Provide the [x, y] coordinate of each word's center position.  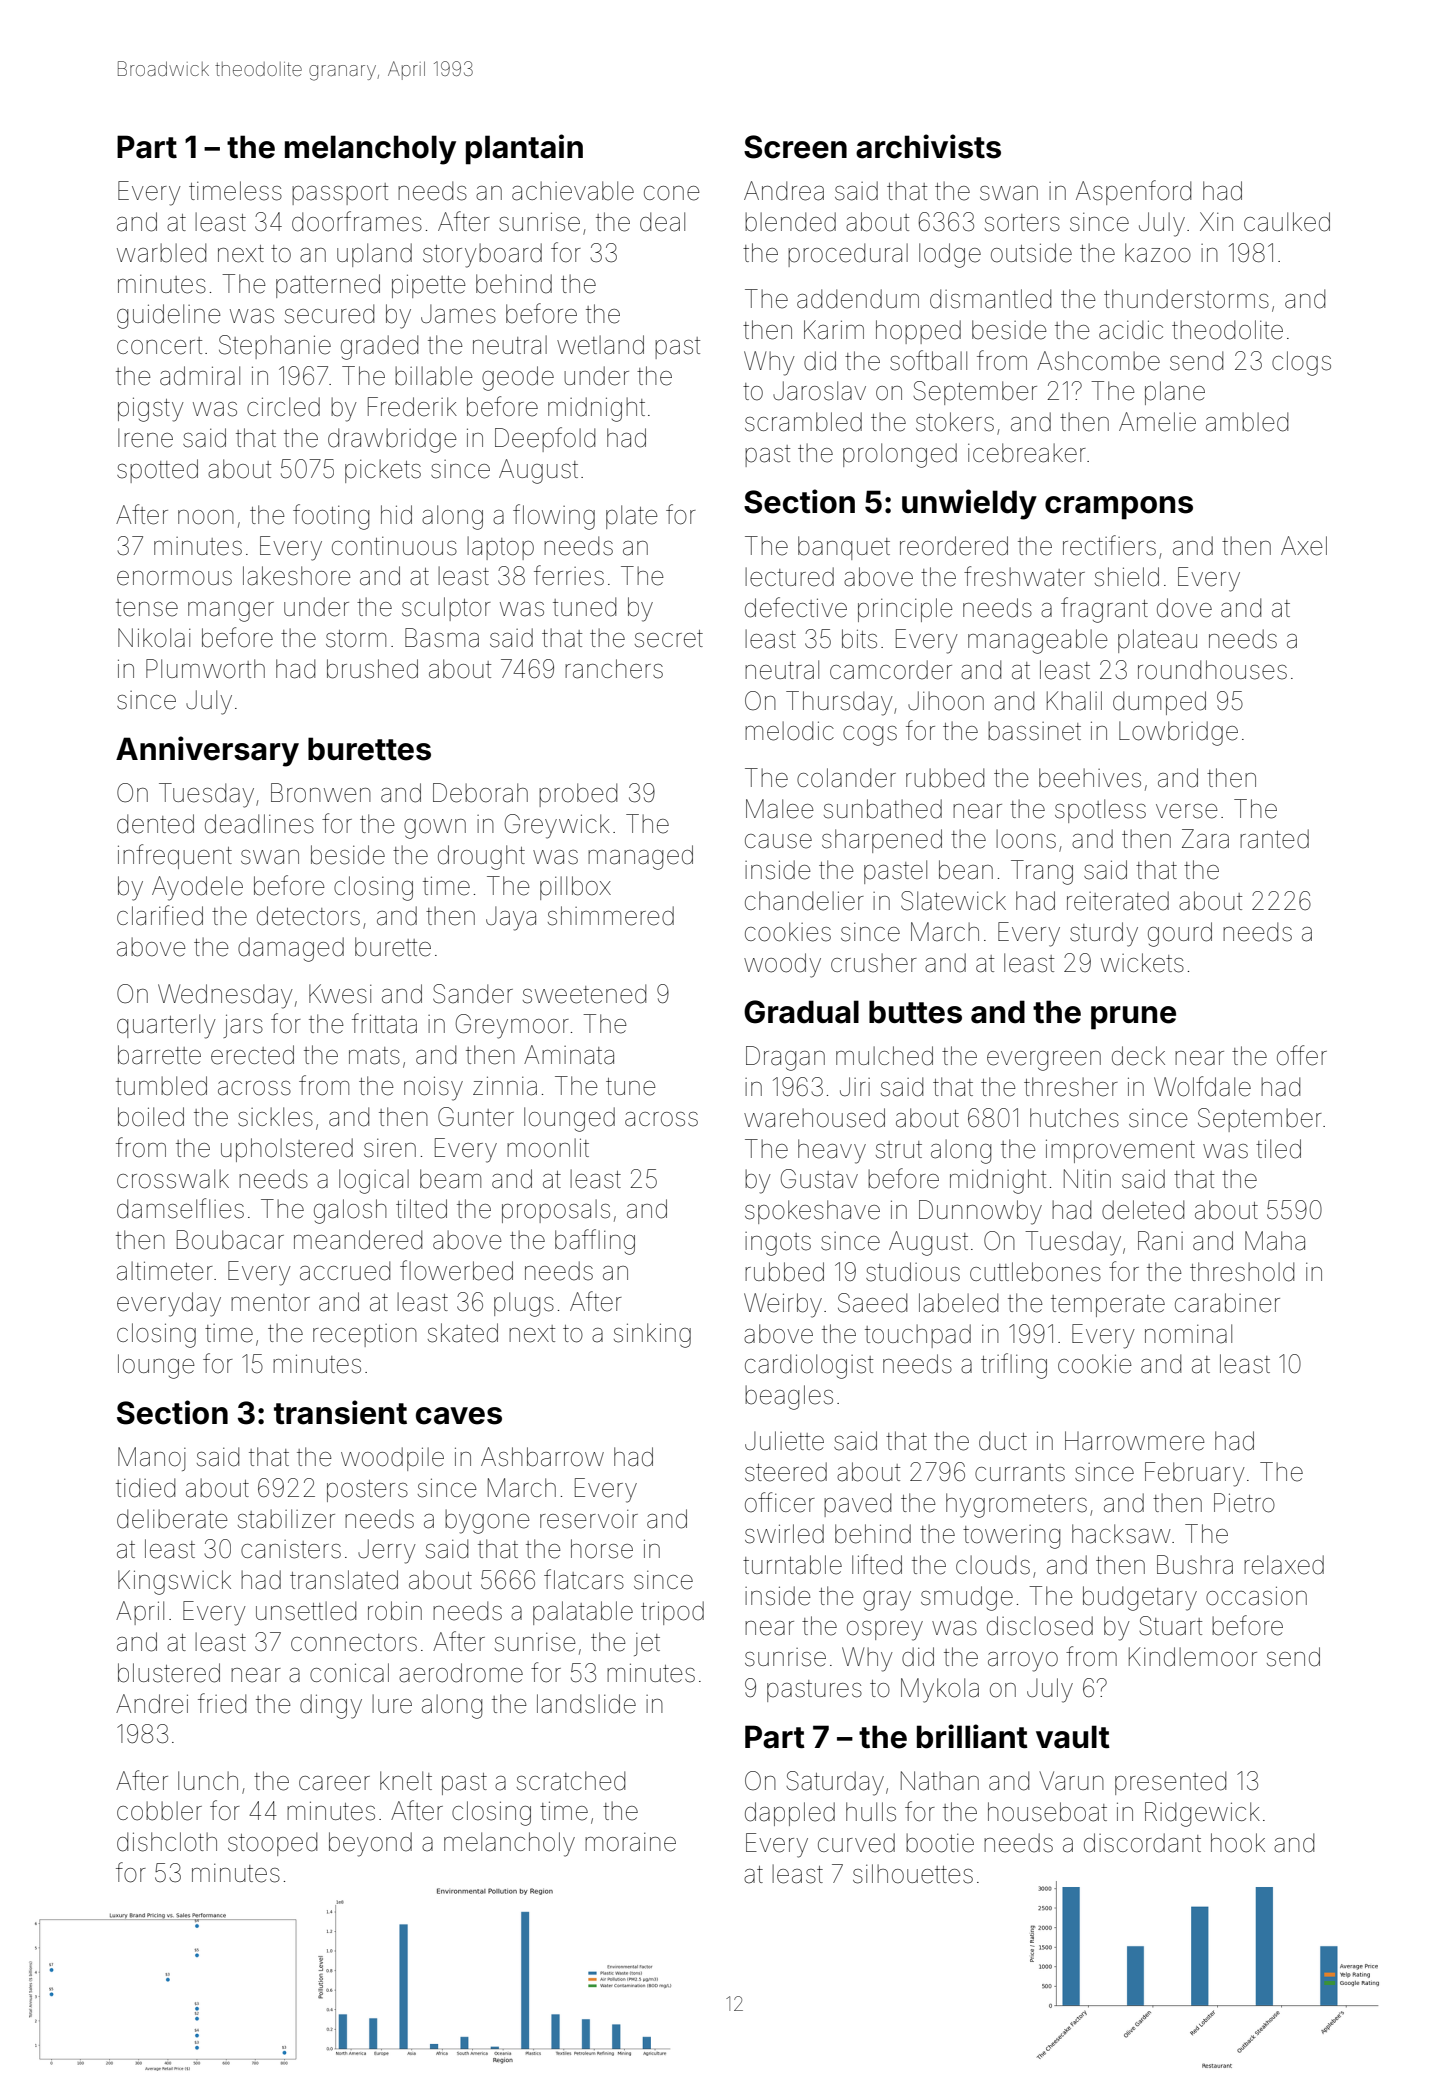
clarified [160, 915]
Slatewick [953, 901]
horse [602, 1549]
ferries [569, 575]
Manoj [152, 1459]
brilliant [972, 1736]
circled [283, 407]
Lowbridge [1178, 733]
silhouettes [913, 1874]
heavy [832, 1151]
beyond [370, 1844]
